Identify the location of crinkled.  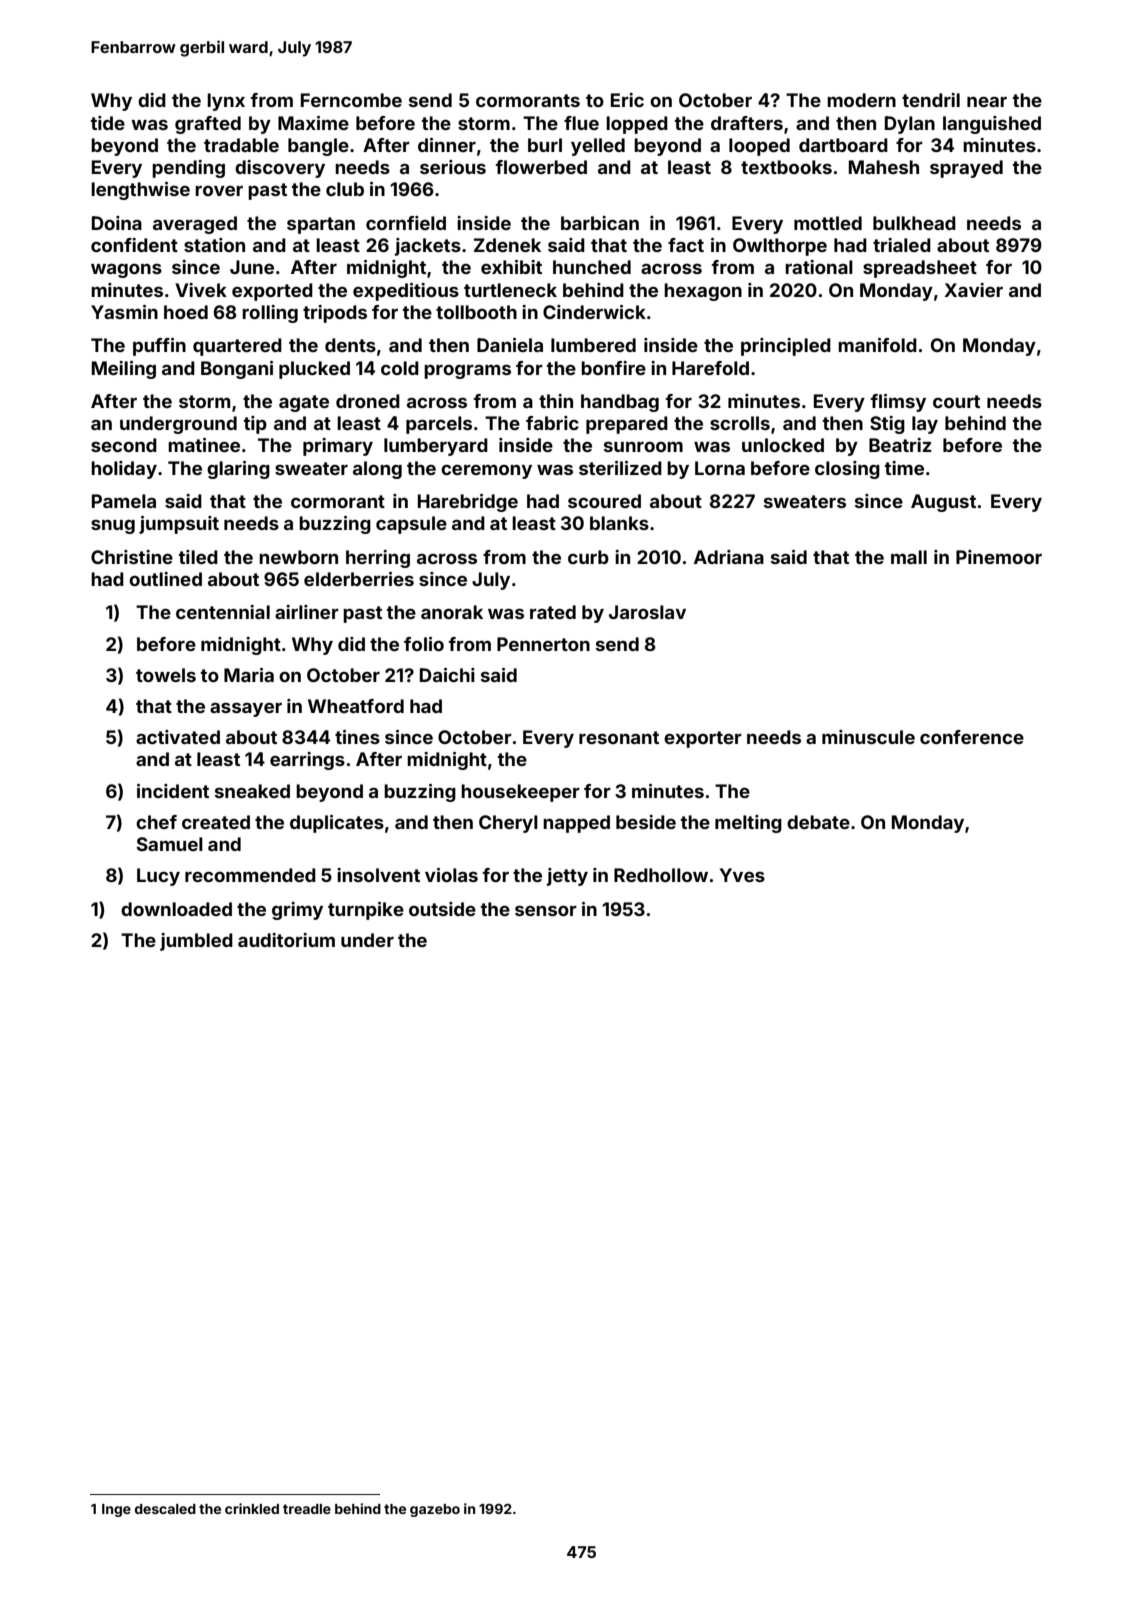
(252, 1508).
